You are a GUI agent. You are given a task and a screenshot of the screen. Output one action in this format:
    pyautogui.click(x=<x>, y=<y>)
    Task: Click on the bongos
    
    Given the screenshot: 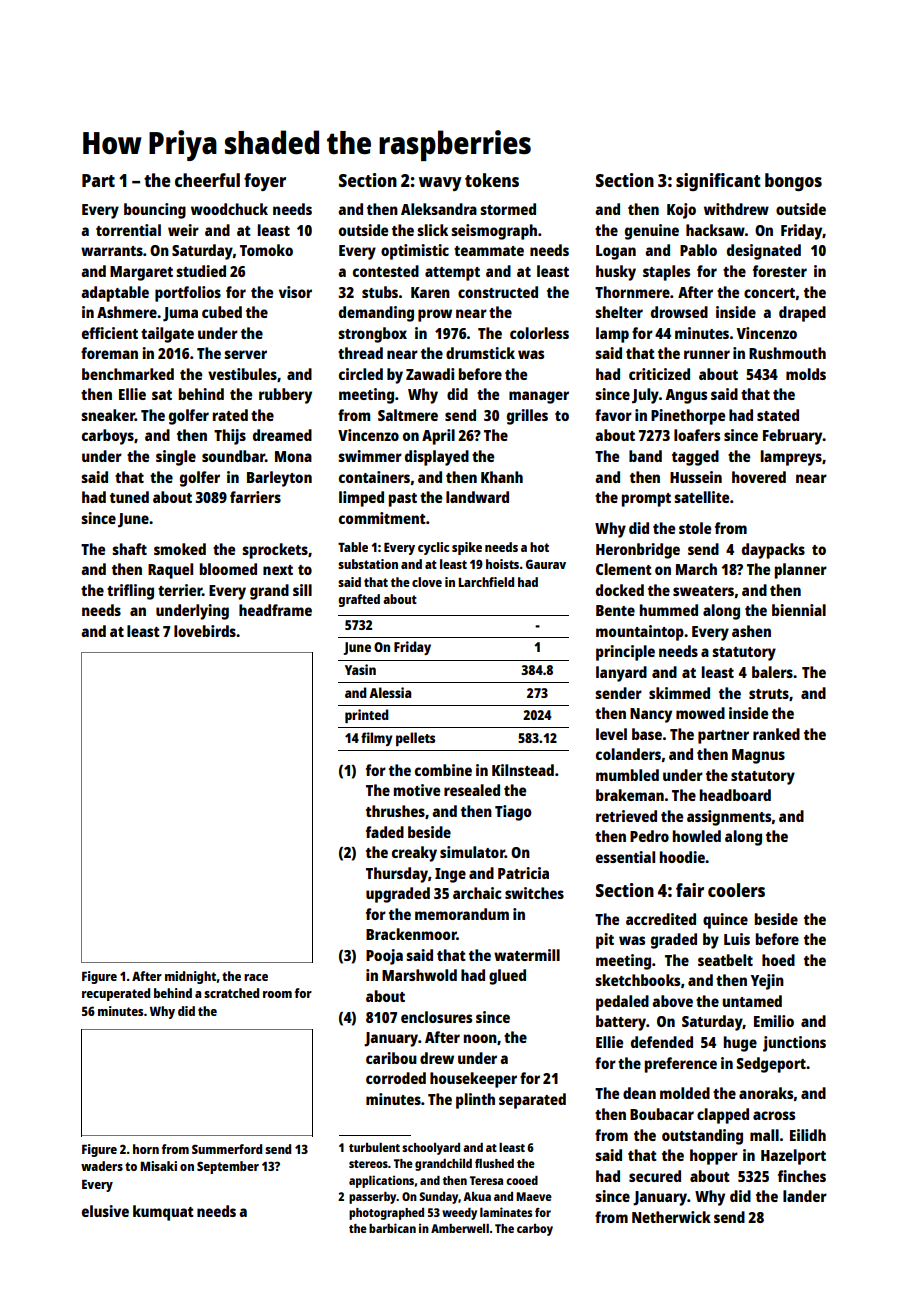 What is the action you would take?
    pyautogui.click(x=793, y=182)
